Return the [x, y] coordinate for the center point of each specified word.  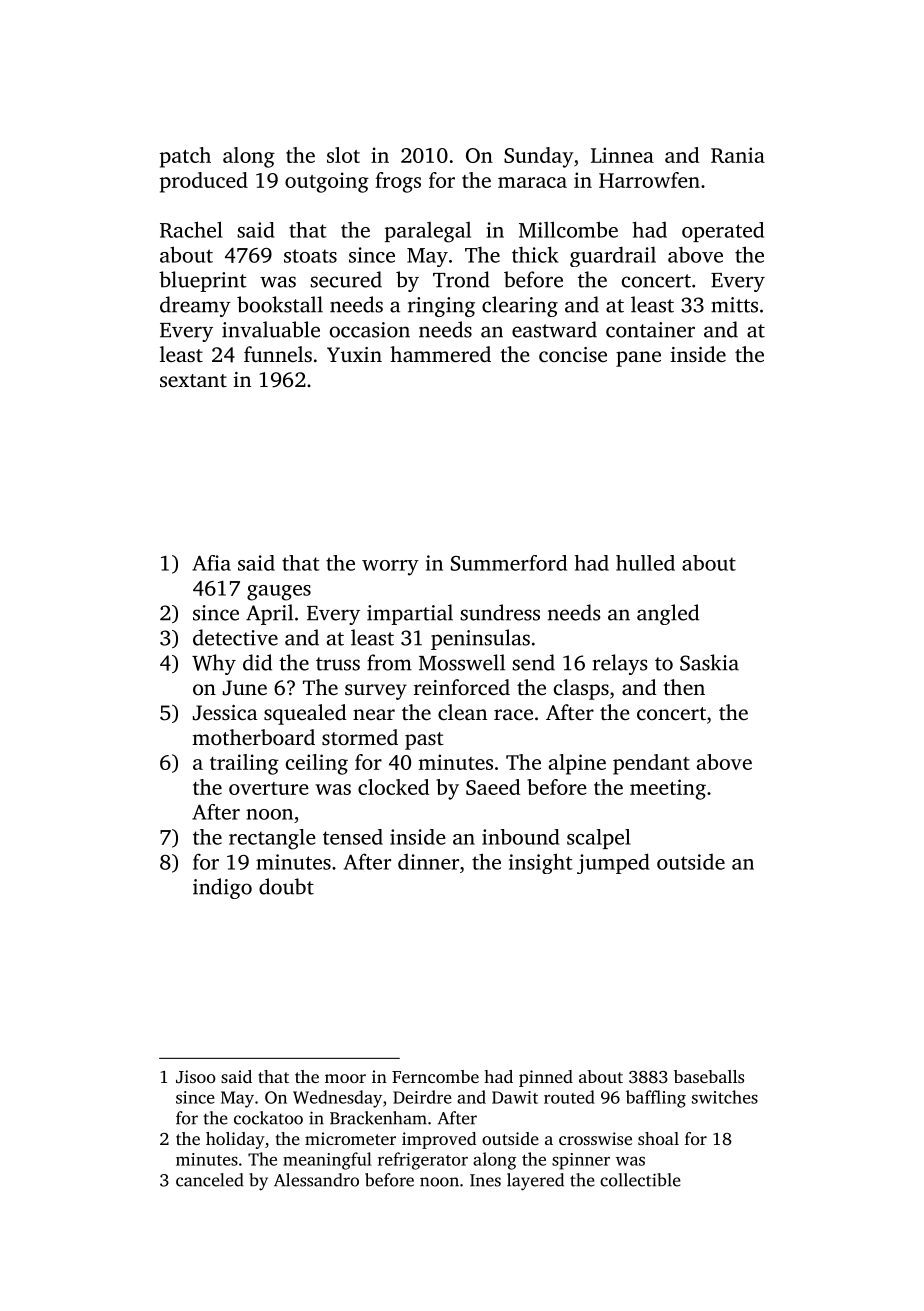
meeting [668, 789]
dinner [428, 862]
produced [204, 182]
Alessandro [316, 1180]
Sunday [539, 157]
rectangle [272, 839]
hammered [440, 354]
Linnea [622, 155]
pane [638, 359]
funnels [278, 354]
